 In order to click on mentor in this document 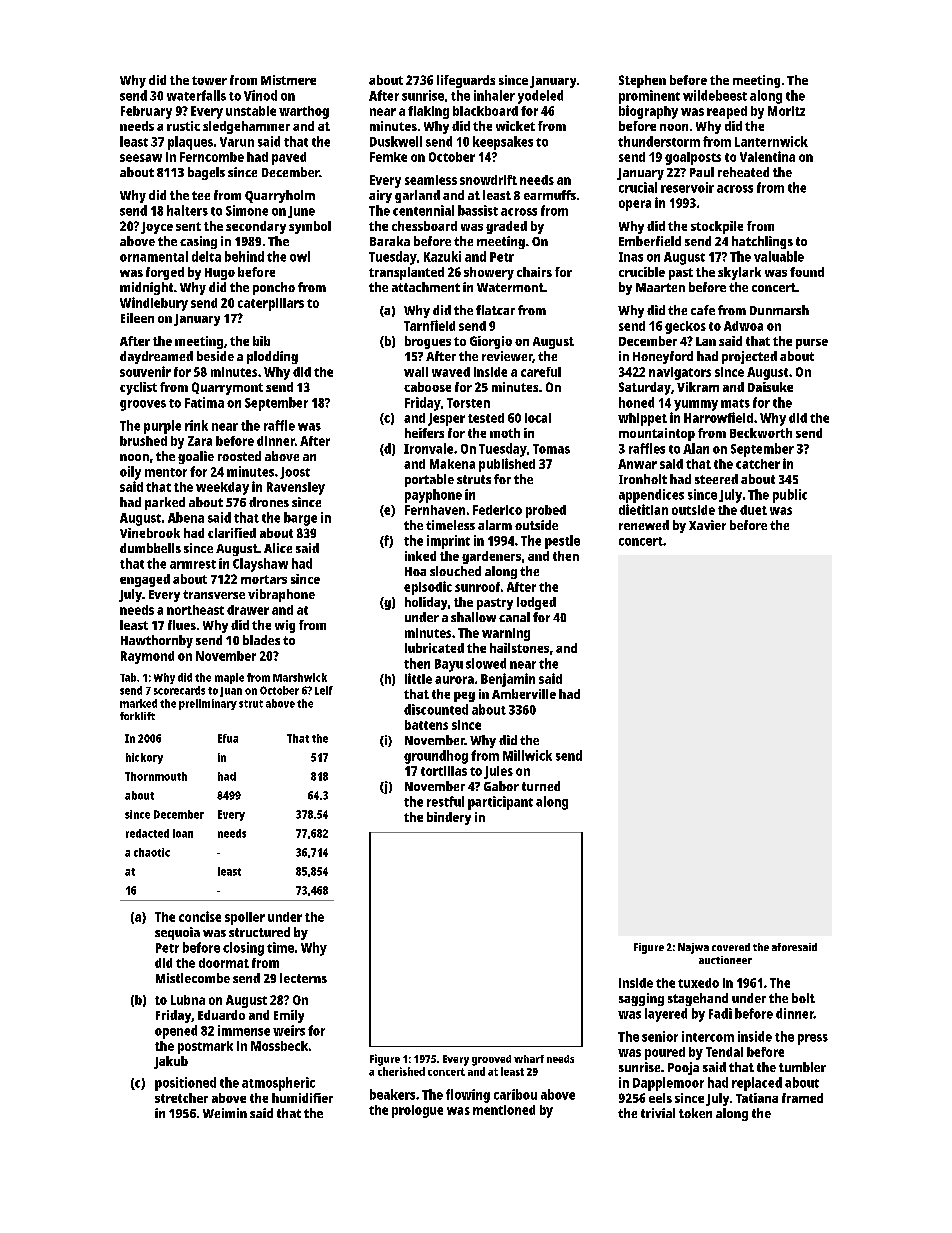, I will do `click(166, 472)`.
